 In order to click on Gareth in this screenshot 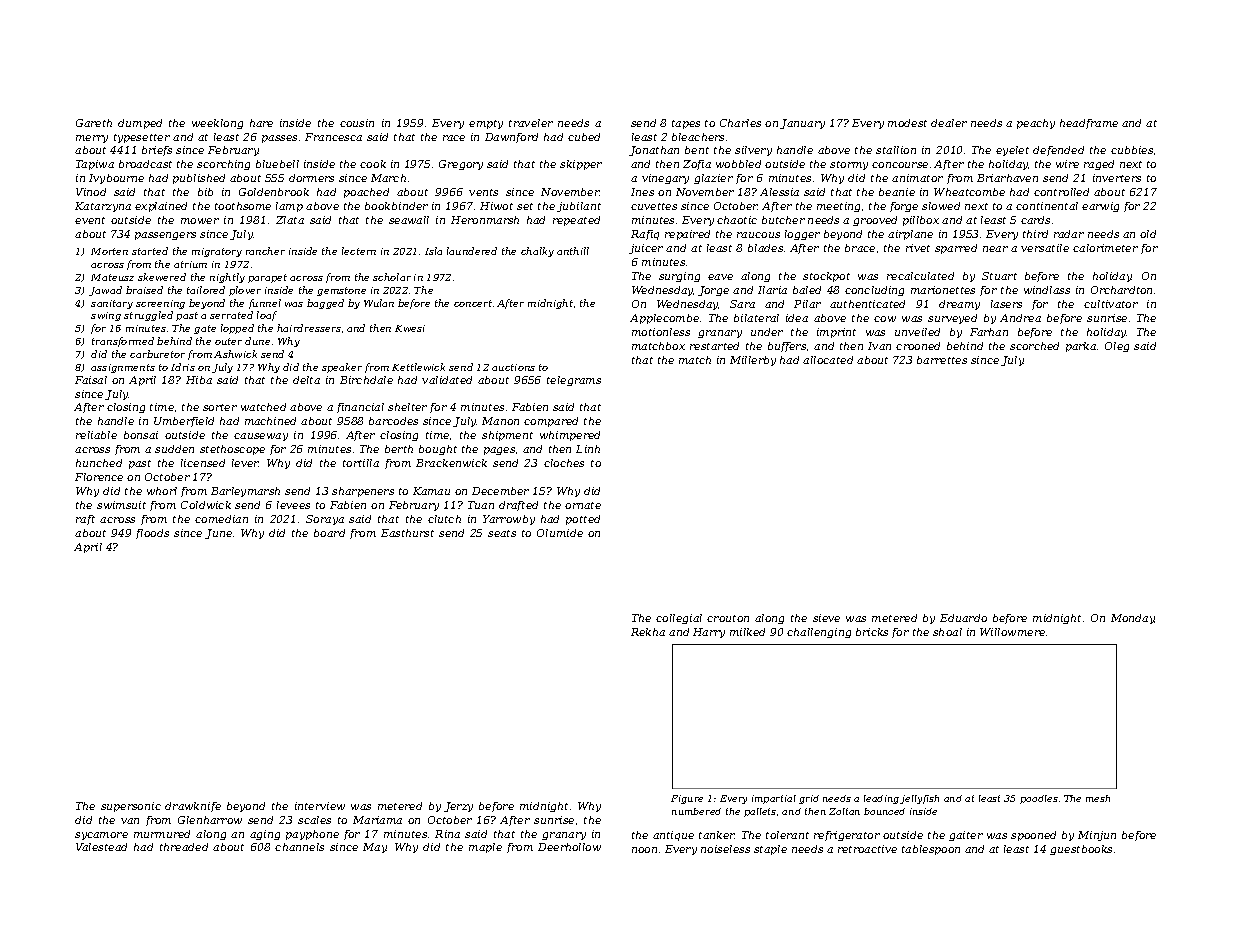, I will do `click(94, 123)`.
